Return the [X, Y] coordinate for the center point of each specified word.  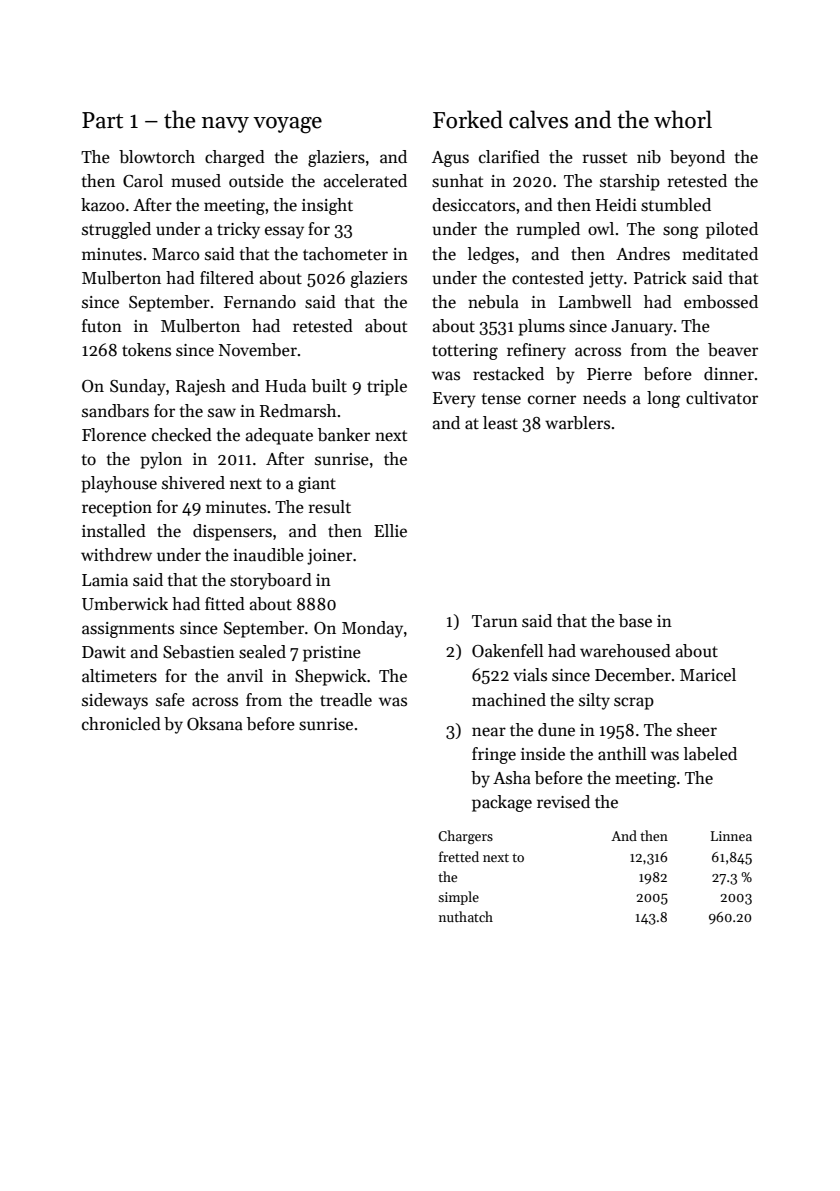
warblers [577, 423]
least [500, 423]
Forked [468, 119]
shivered [193, 483]
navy [225, 125]
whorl [683, 119]
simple [458, 898]
